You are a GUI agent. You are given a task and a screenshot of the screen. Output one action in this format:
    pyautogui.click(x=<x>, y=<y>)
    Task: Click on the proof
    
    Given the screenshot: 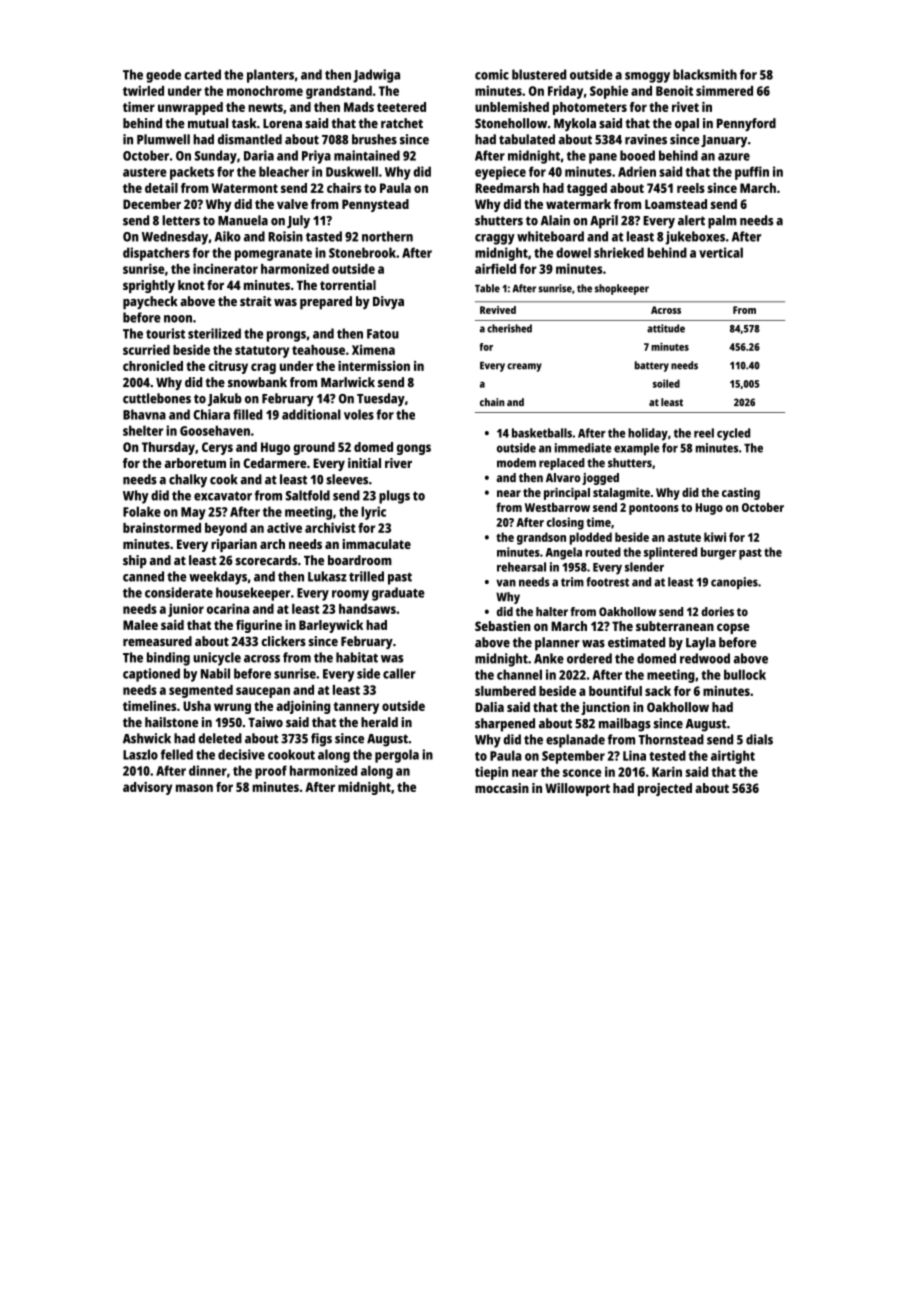 What is the action you would take?
    pyautogui.click(x=271, y=772)
